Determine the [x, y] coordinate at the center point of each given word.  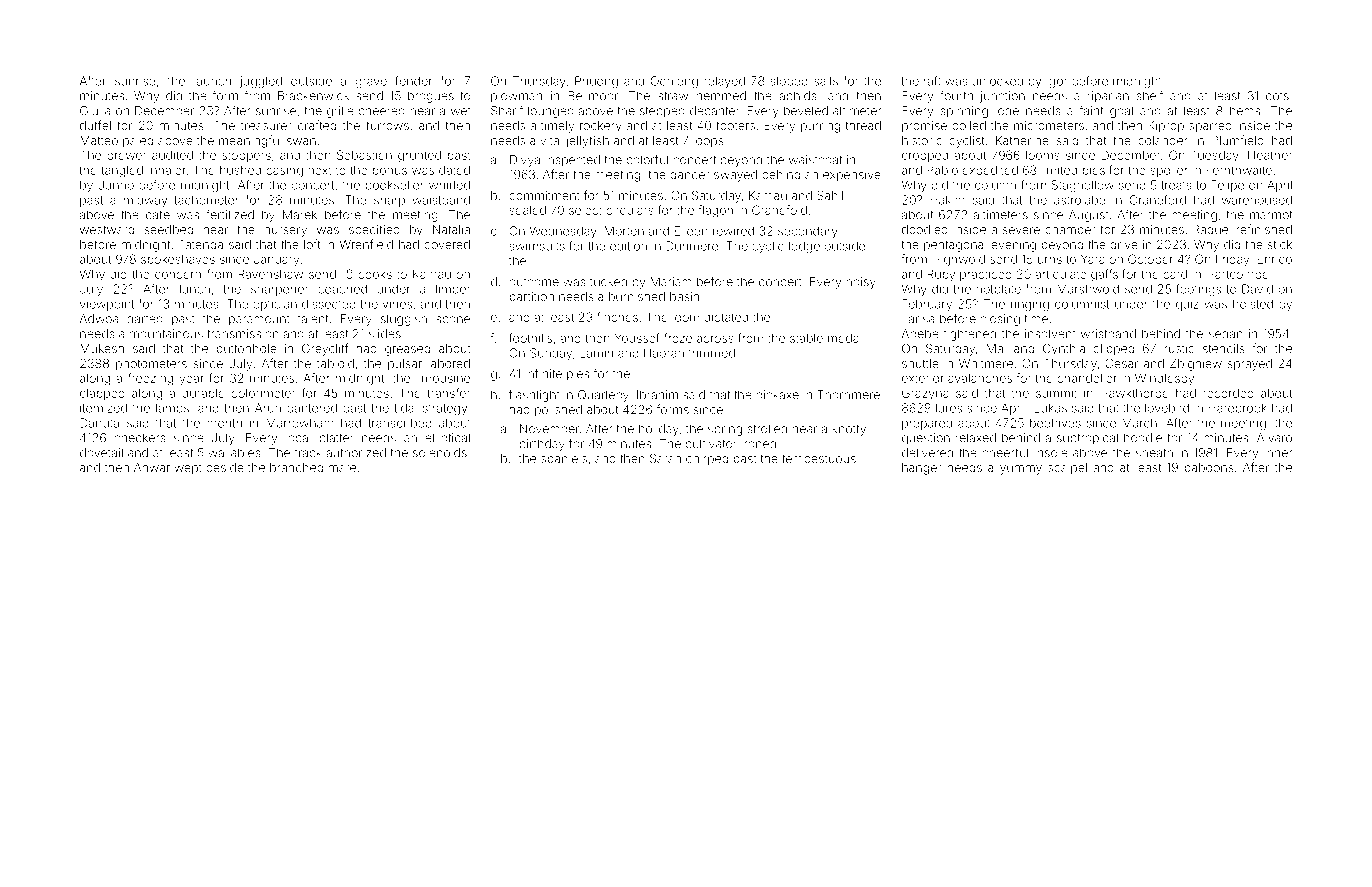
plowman [516, 97]
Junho [116, 185]
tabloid [335, 363]
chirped [707, 460]
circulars [630, 210]
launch [212, 81]
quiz [1187, 305]
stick [1280, 244]
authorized [356, 453]
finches [617, 317]
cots [1277, 96]
